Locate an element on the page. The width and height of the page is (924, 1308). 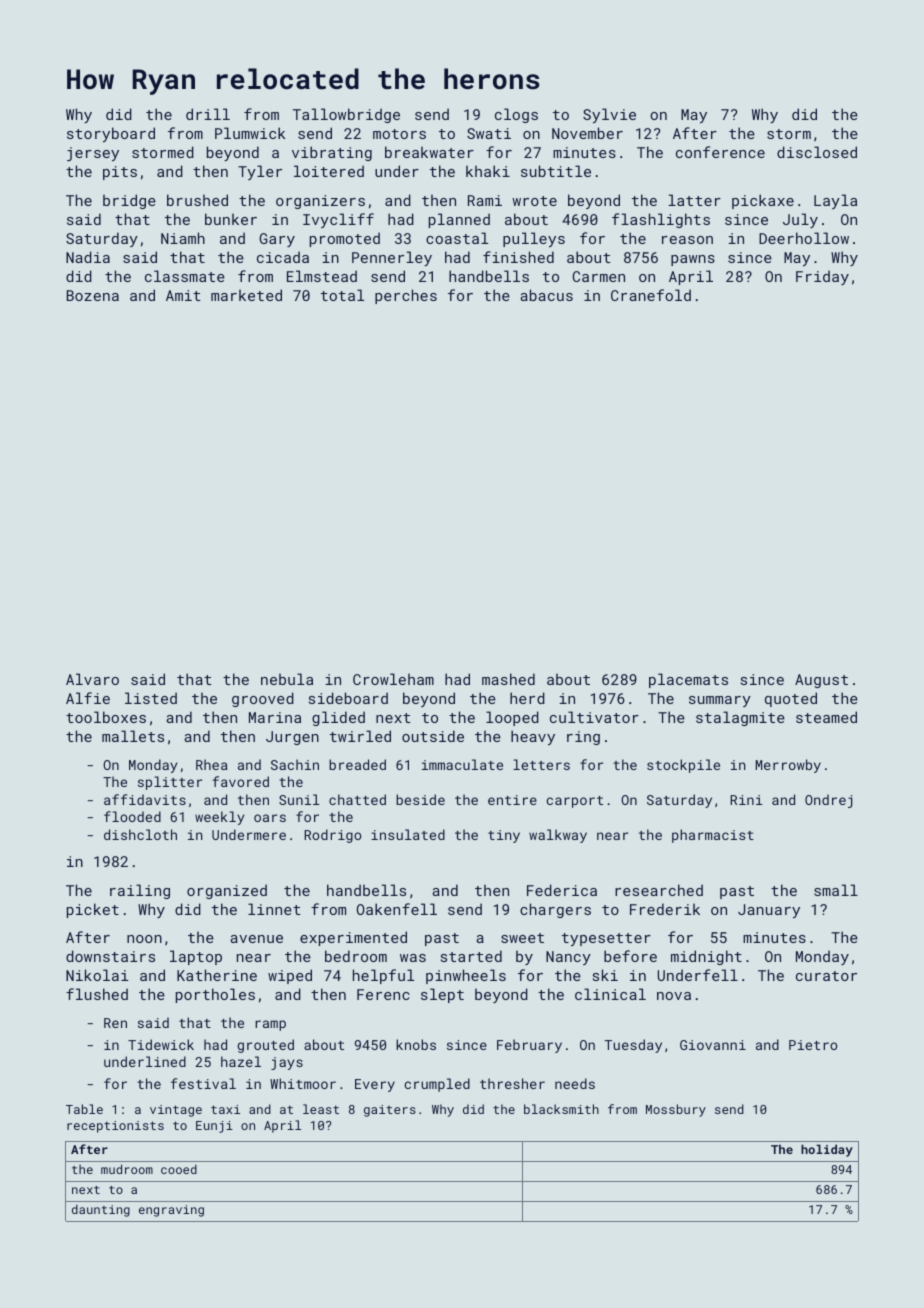
gaiters is located at coordinates (390, 1111).
